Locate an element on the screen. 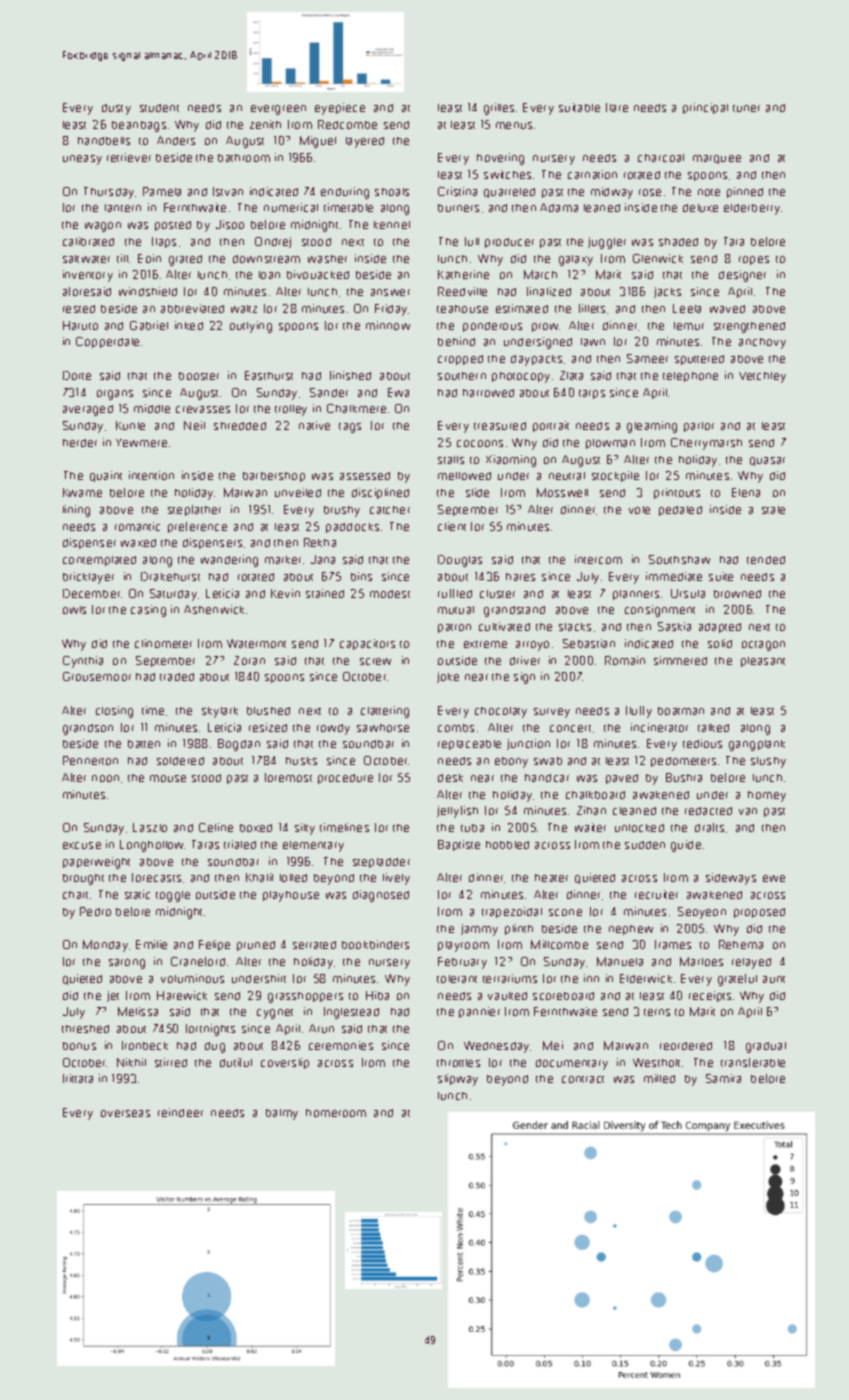 Image resolution: width=849 pixels, height=1400 pixels. serrated is located at coordinates (314, 945).
